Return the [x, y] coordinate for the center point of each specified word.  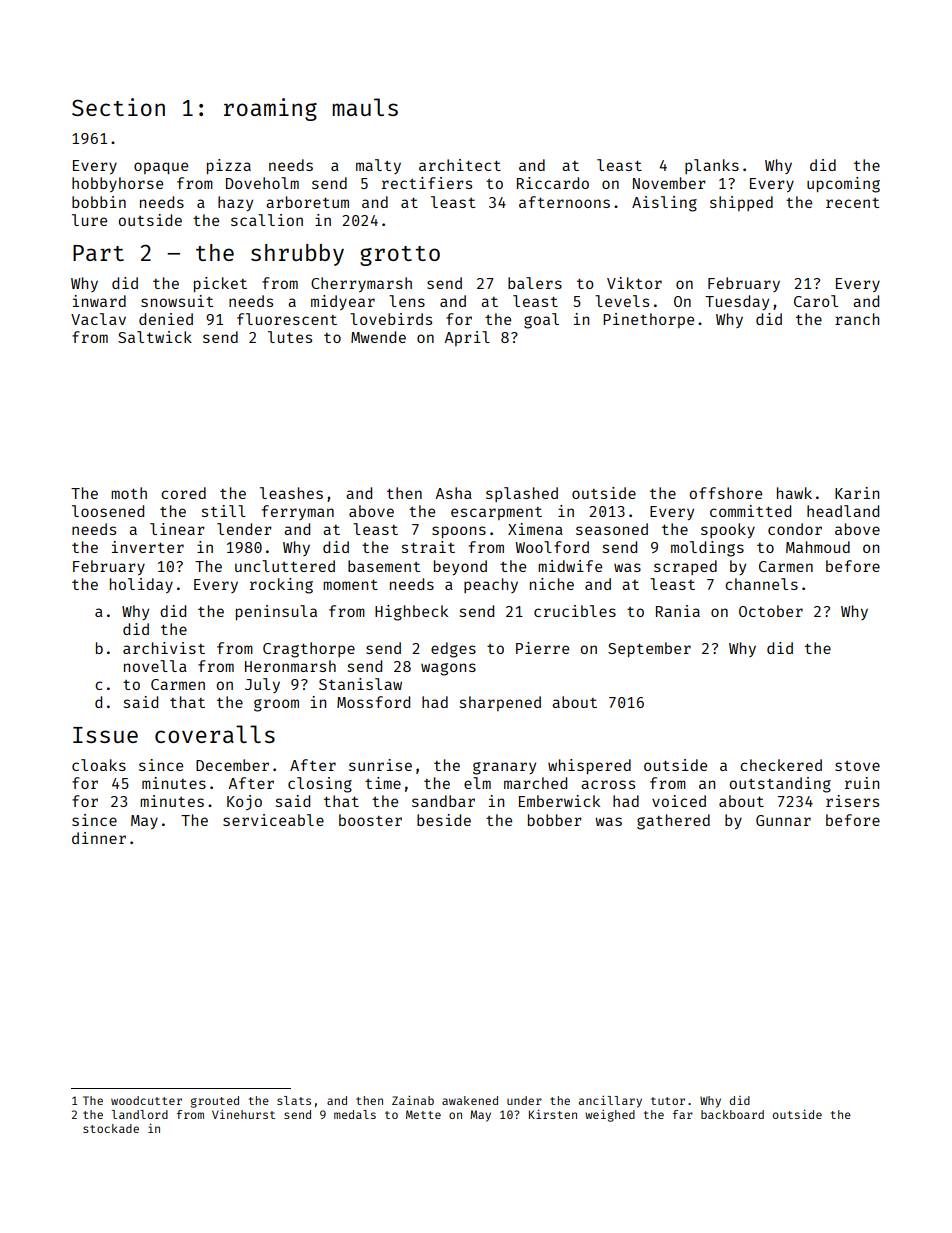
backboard [732, 1114]
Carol [816, 301]
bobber [555, 820]
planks [712, 166]
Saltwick [155, 337]
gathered [673, 822]
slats [294, 1100]
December [232, 765]
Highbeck [411, 613]
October [771, 611]
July [262, 685]
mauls [365, 107]
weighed [610, 1116]
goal [541, 321]
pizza [229, 166]
